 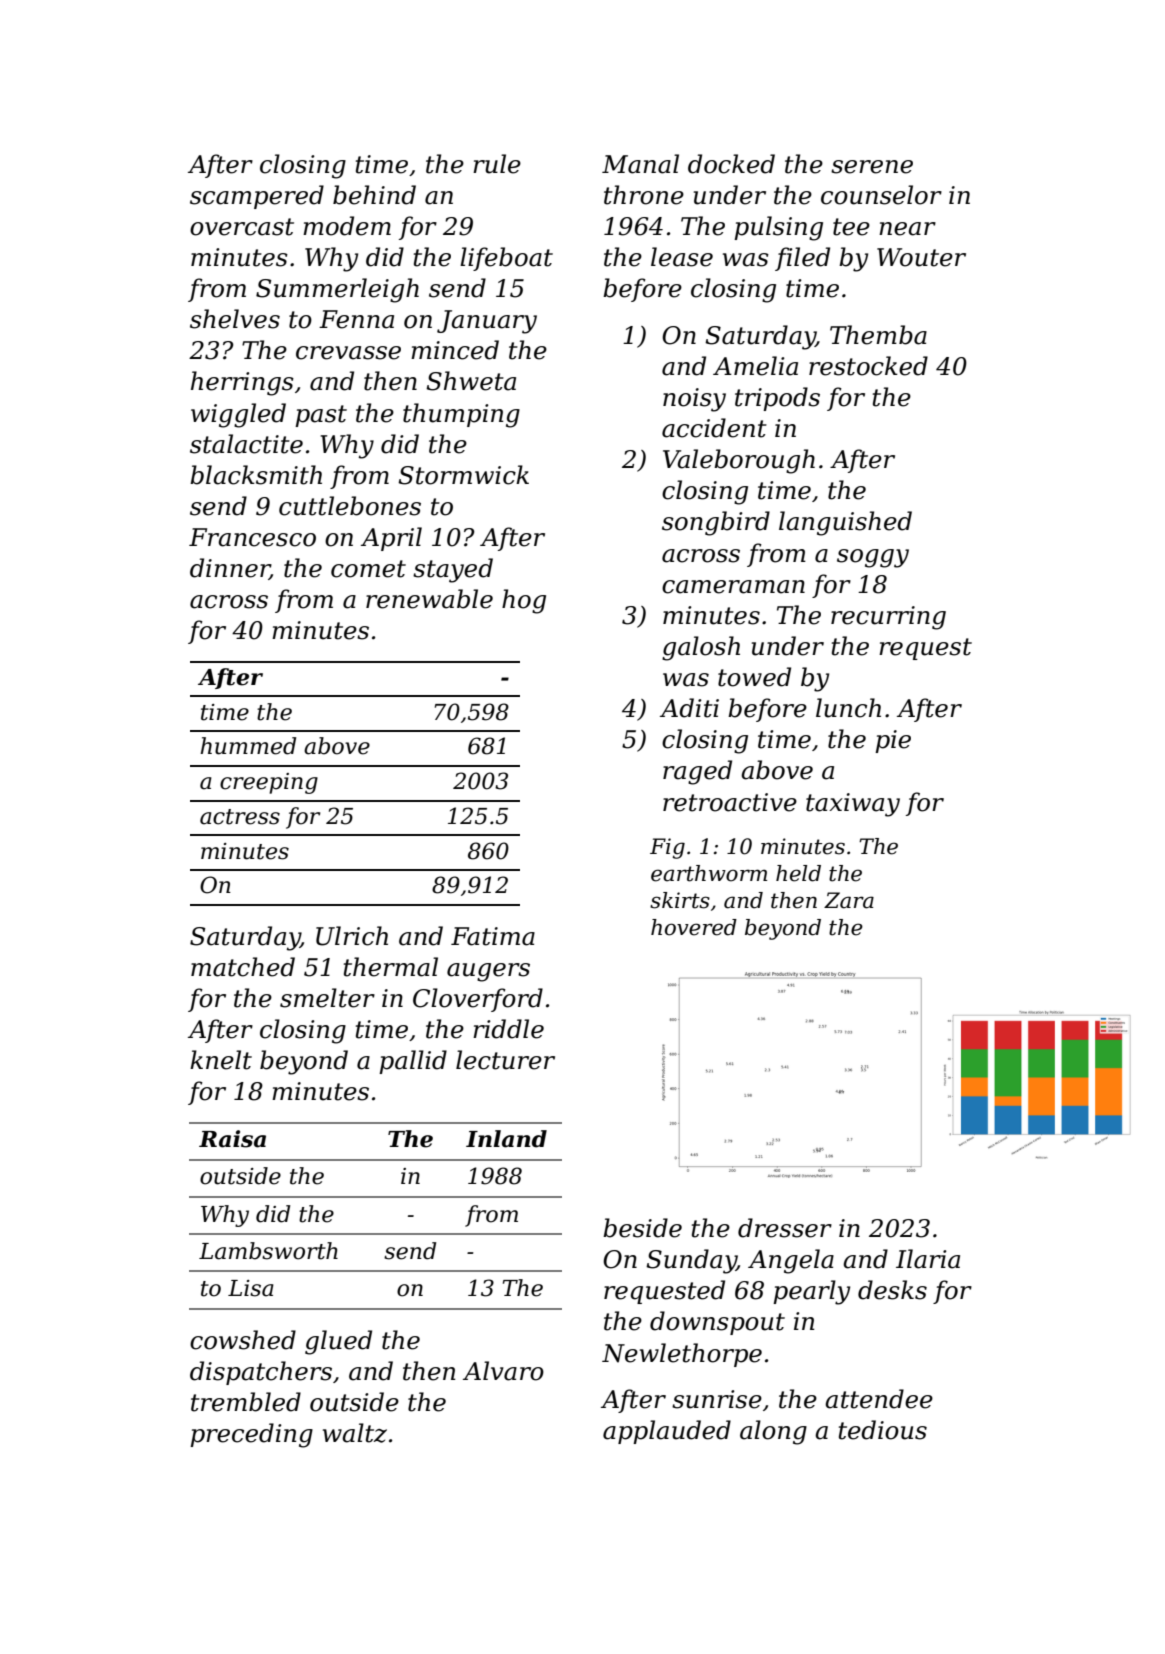 I want to click on hog, so click(x=524, y=601).
